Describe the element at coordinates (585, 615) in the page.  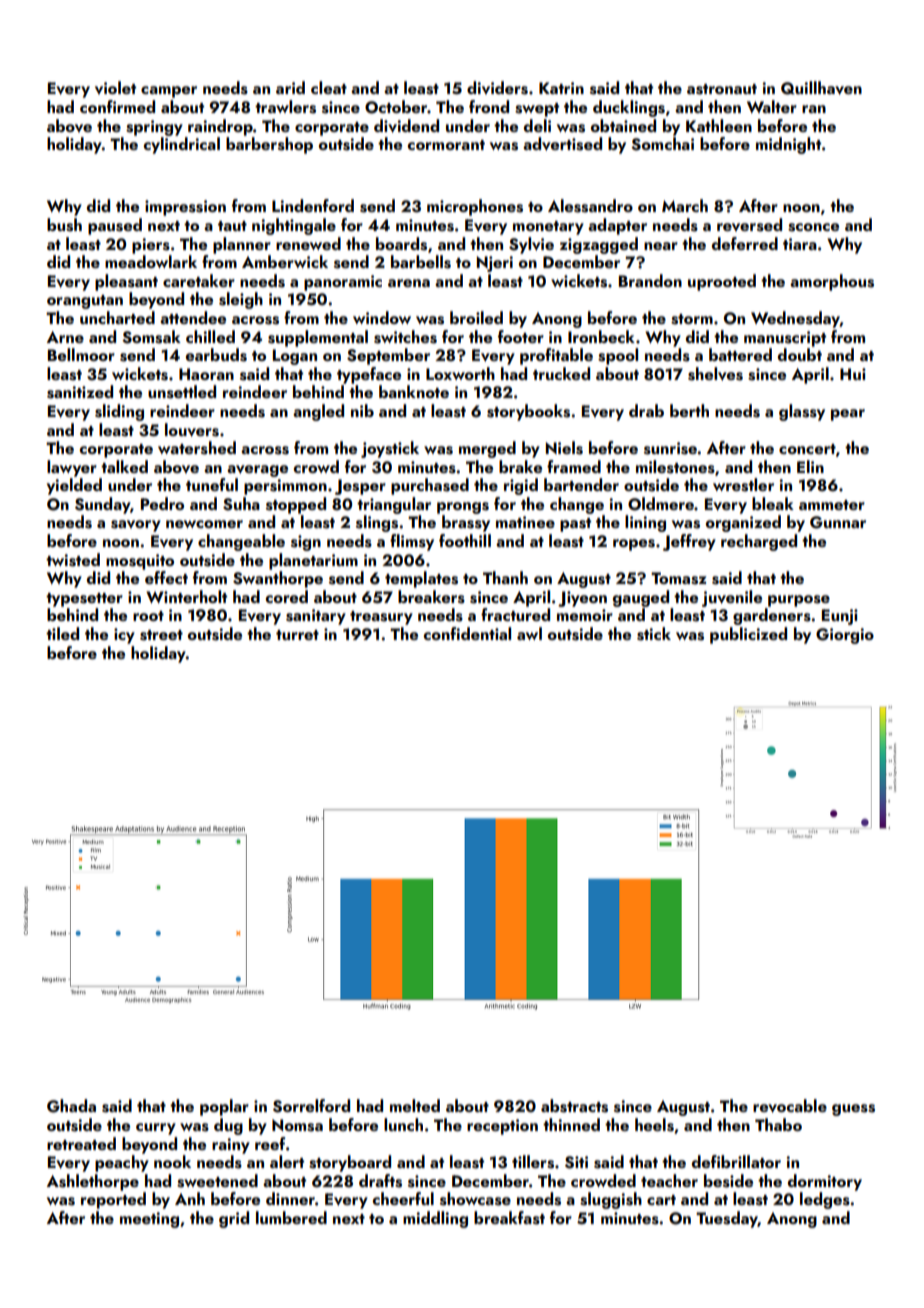
I see `memoir` at that location.
